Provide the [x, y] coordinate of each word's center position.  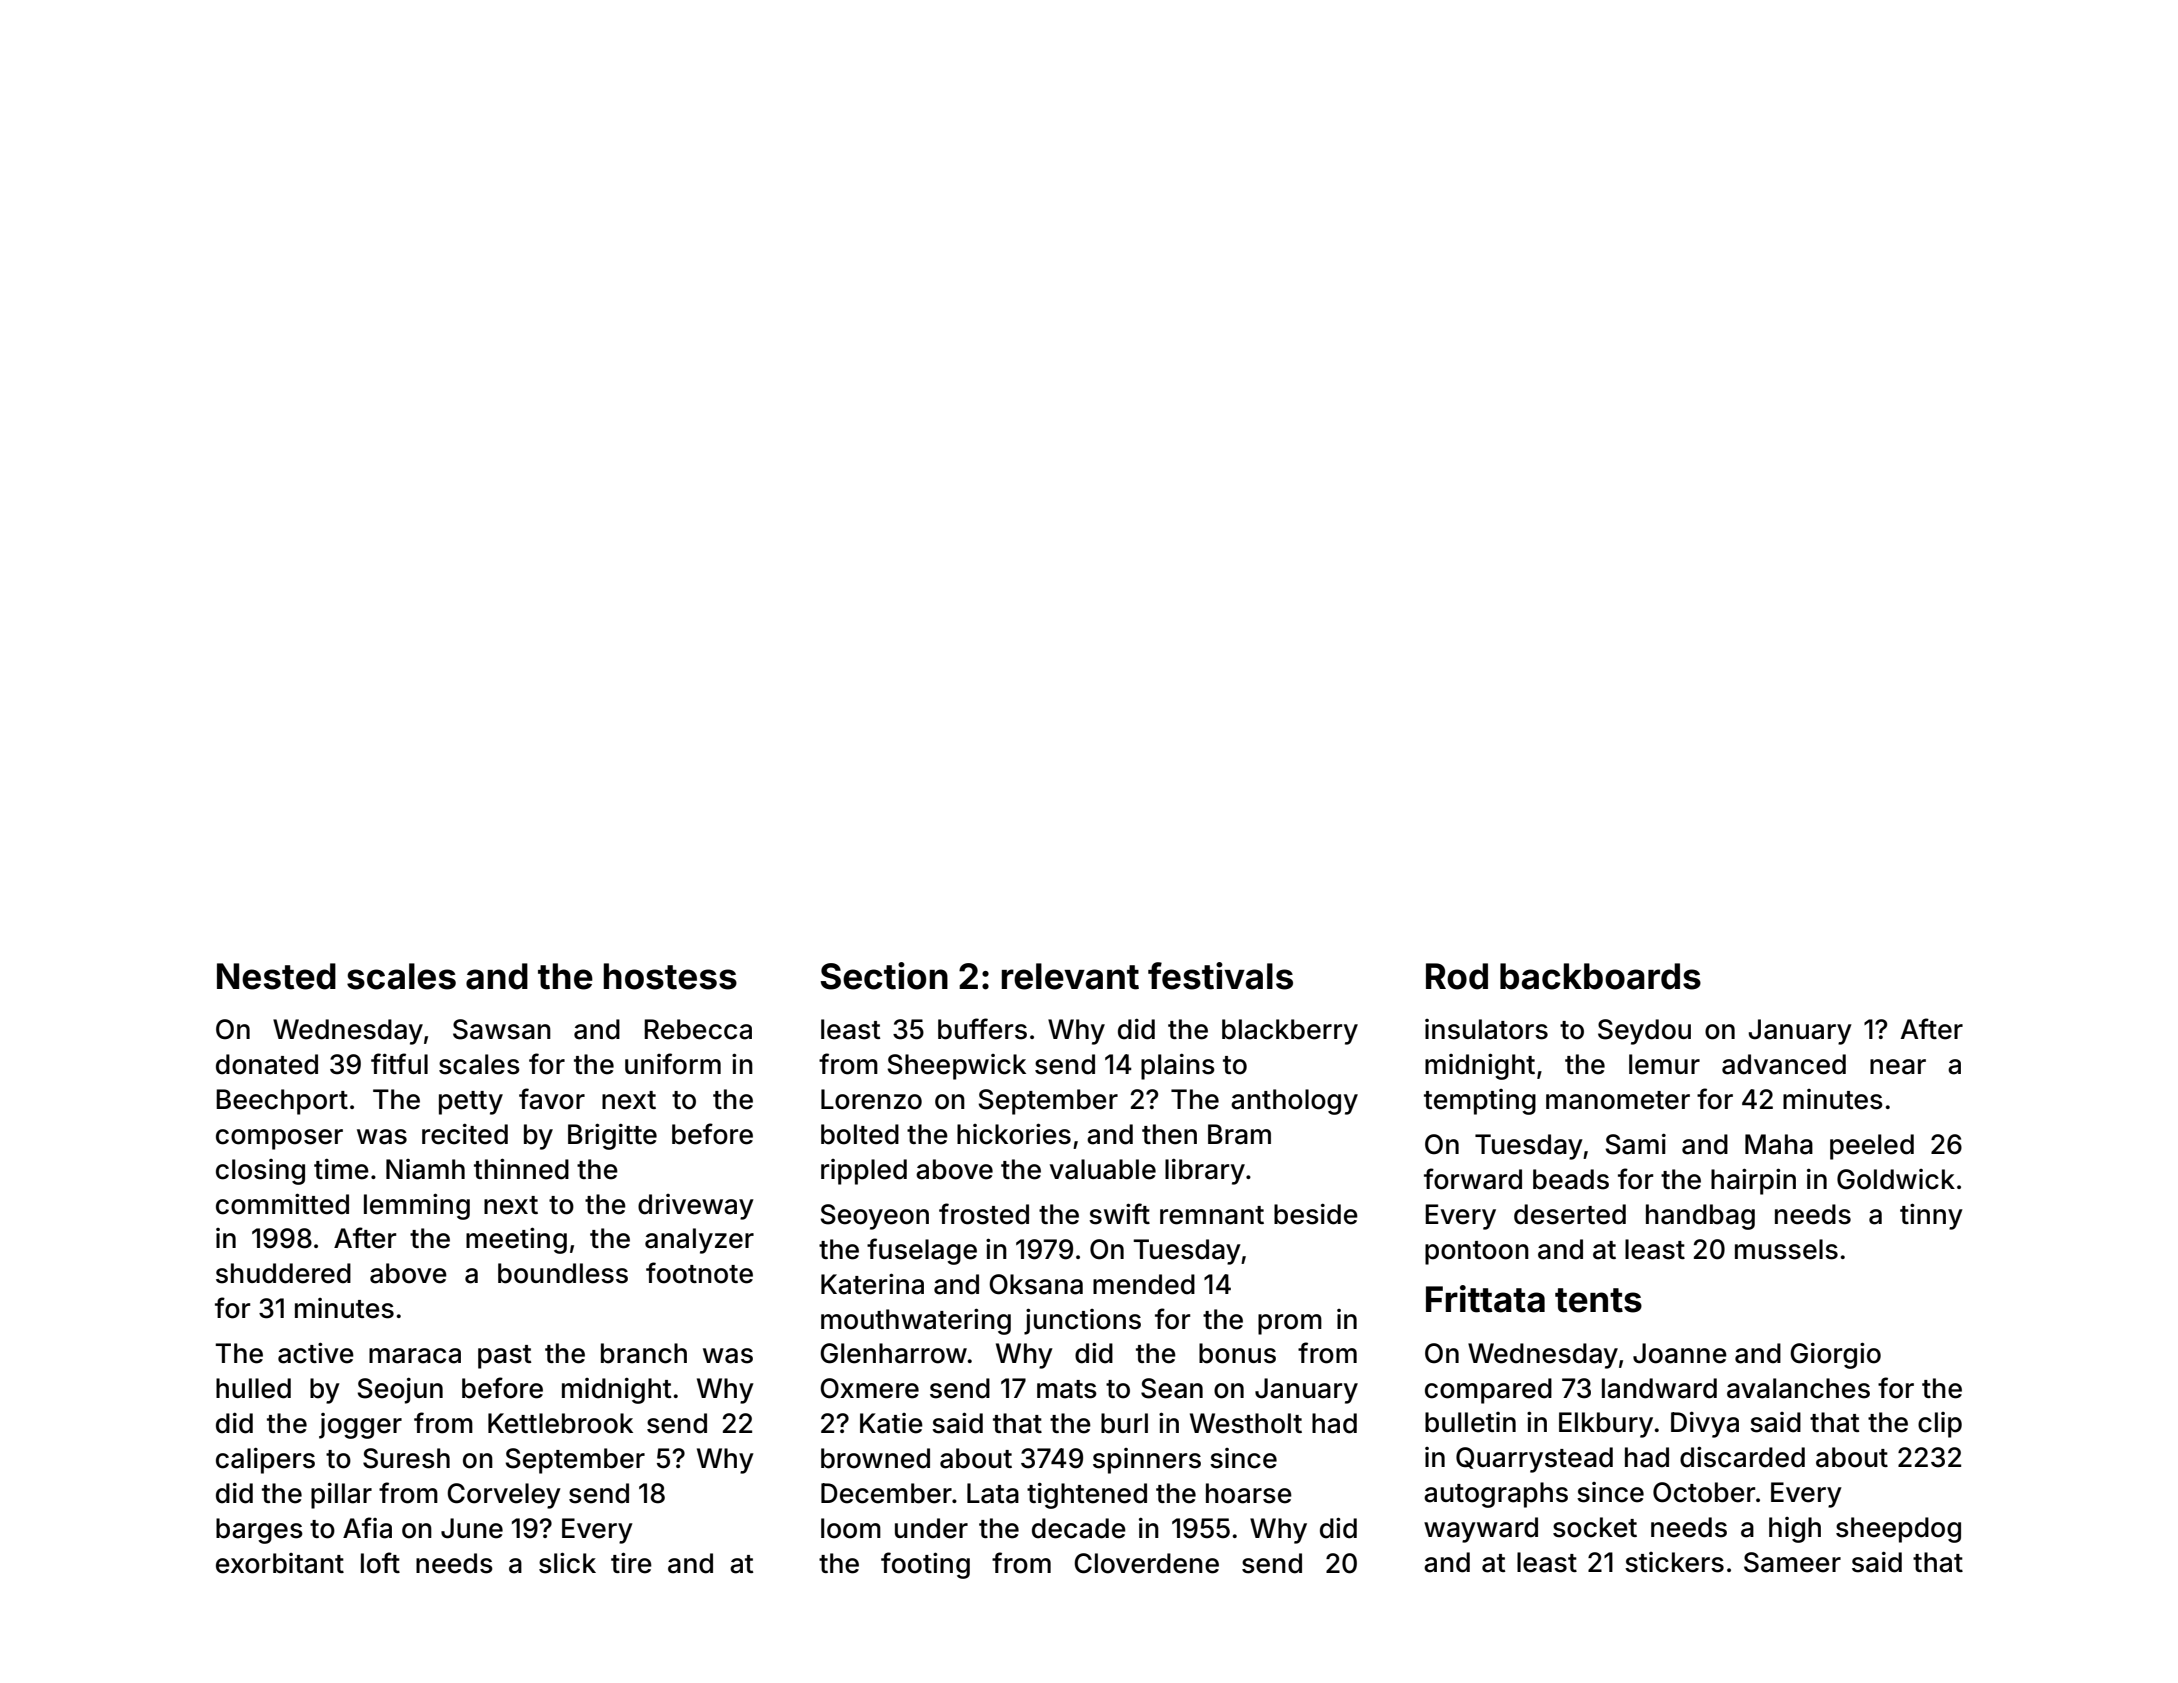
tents [1598, 1300]
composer [279, 1139]
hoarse [1249, 1493]
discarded [1742, 1457]
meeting [516, 1240]
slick [567, 1563]
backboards [1600, 976]
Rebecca [698, 1029]
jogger [360, 1426]
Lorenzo [871, 1099]
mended [1144, 1284]
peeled [1872, 1147]
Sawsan [502, 1029]
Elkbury [1606, 1425]
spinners [1147, 1461]
